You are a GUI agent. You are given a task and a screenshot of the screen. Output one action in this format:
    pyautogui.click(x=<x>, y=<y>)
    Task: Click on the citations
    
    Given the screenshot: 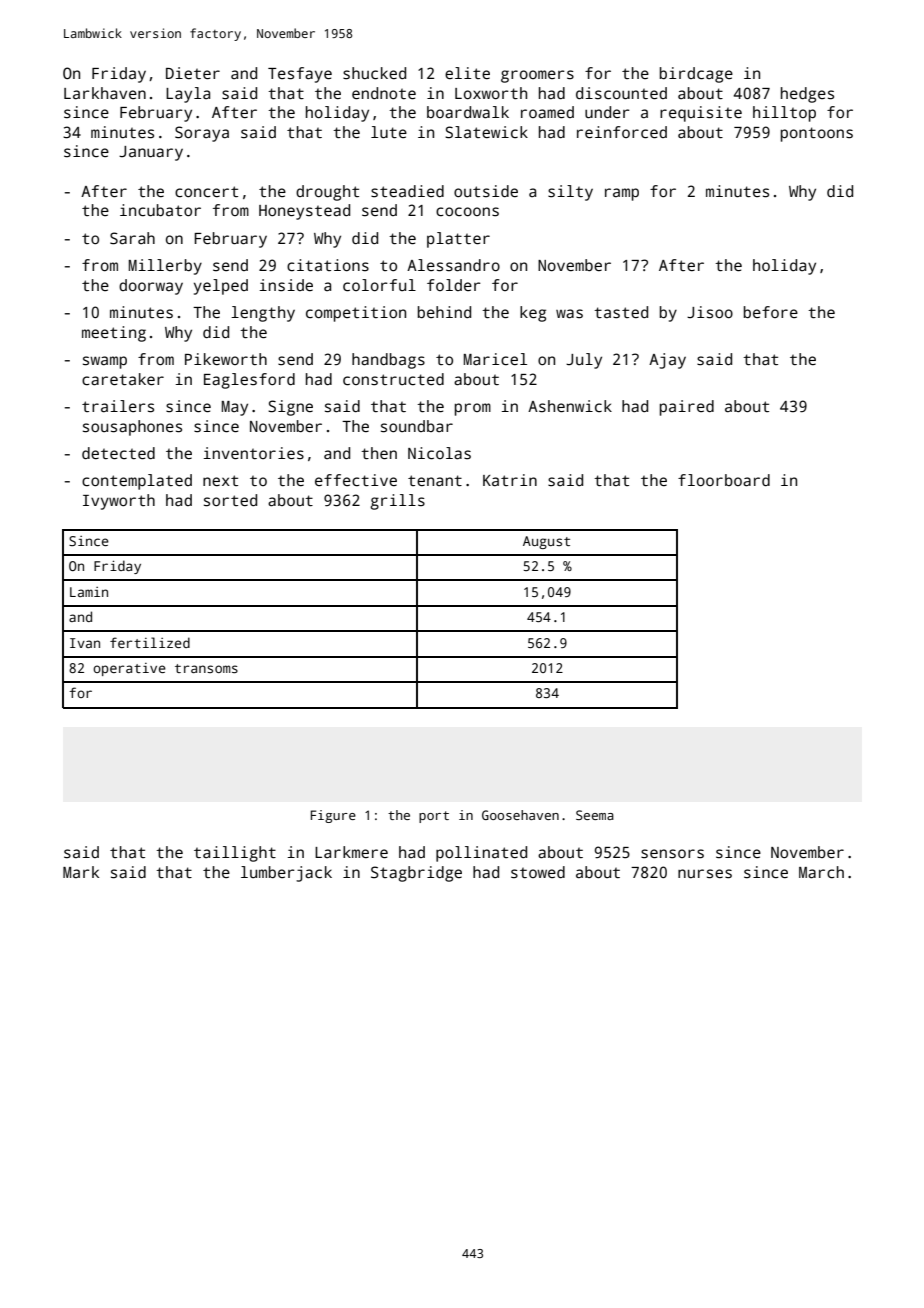 What is the action you would take?
    pyautogui.click(x=328, y=265)
